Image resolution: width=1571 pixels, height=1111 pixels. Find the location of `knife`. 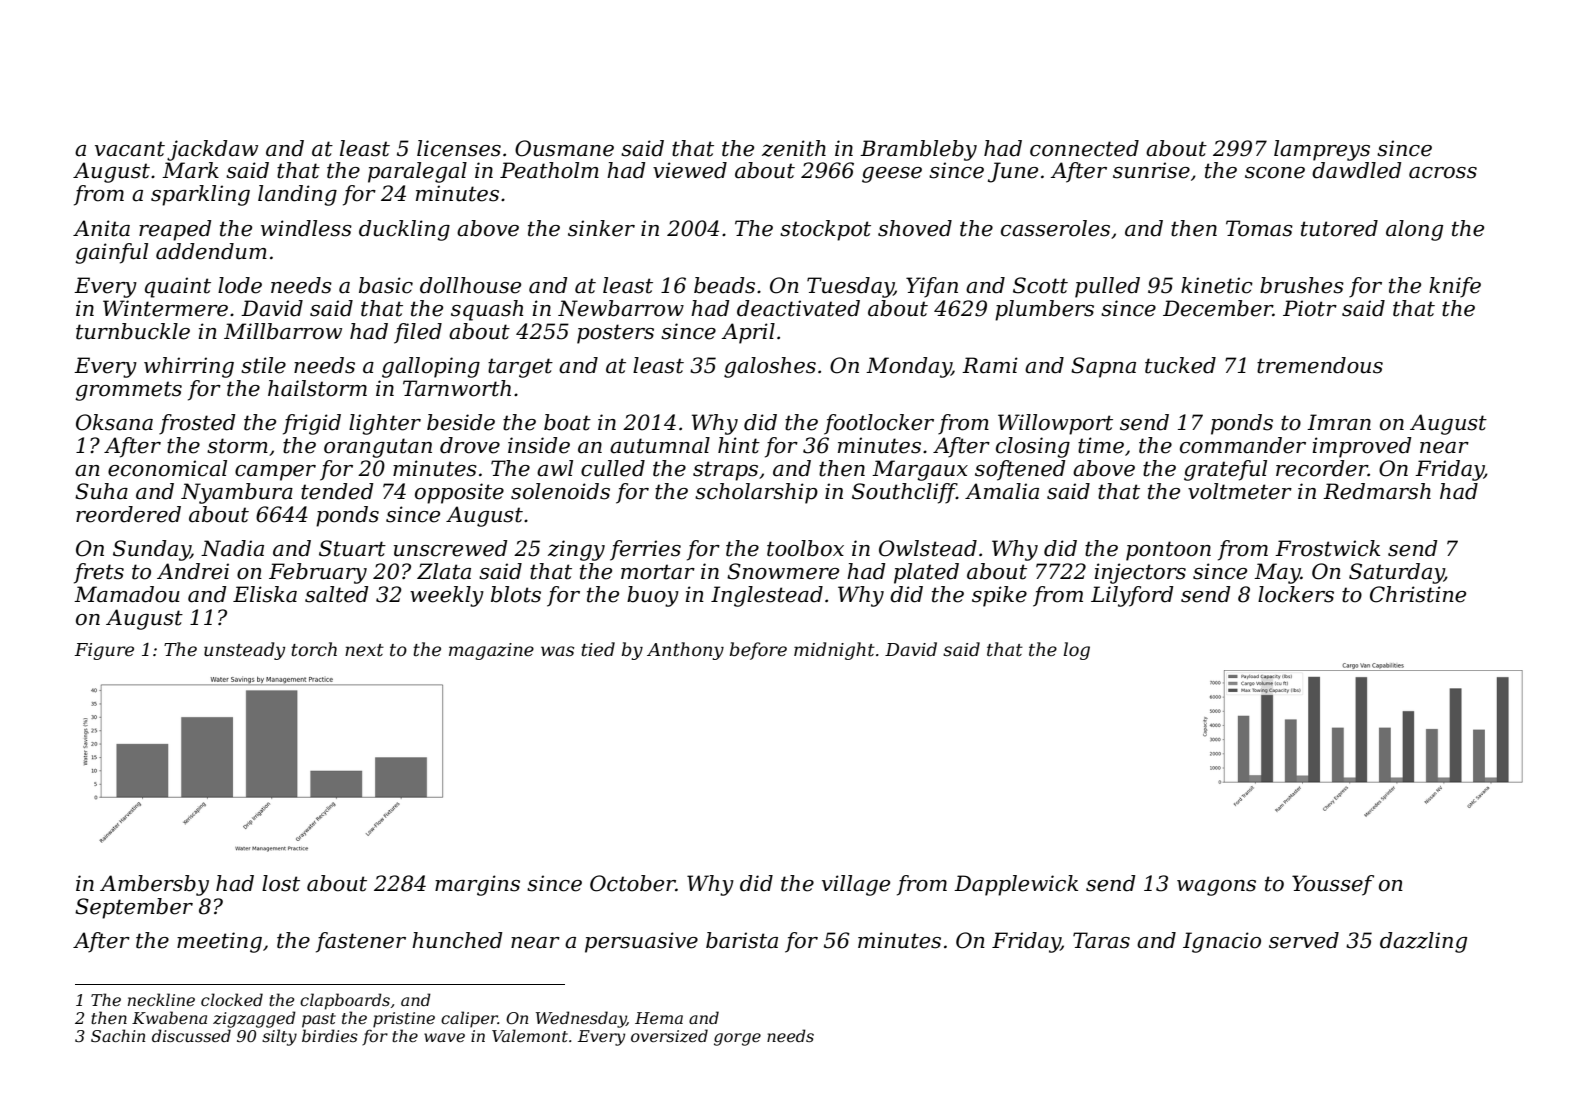

knife is located at coordinates (1455, 287).
